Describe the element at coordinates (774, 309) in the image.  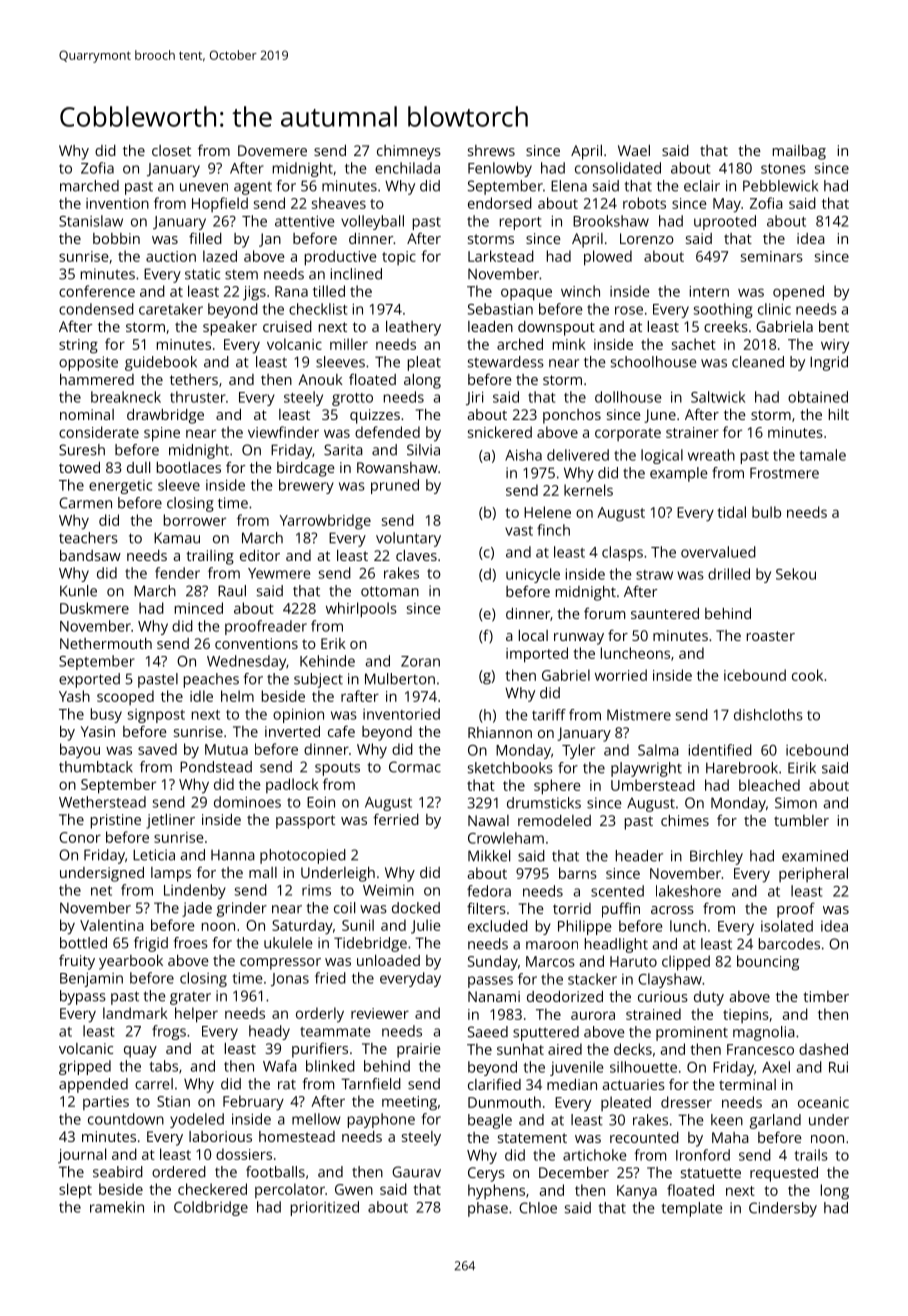
I see `clinic` at that location.
